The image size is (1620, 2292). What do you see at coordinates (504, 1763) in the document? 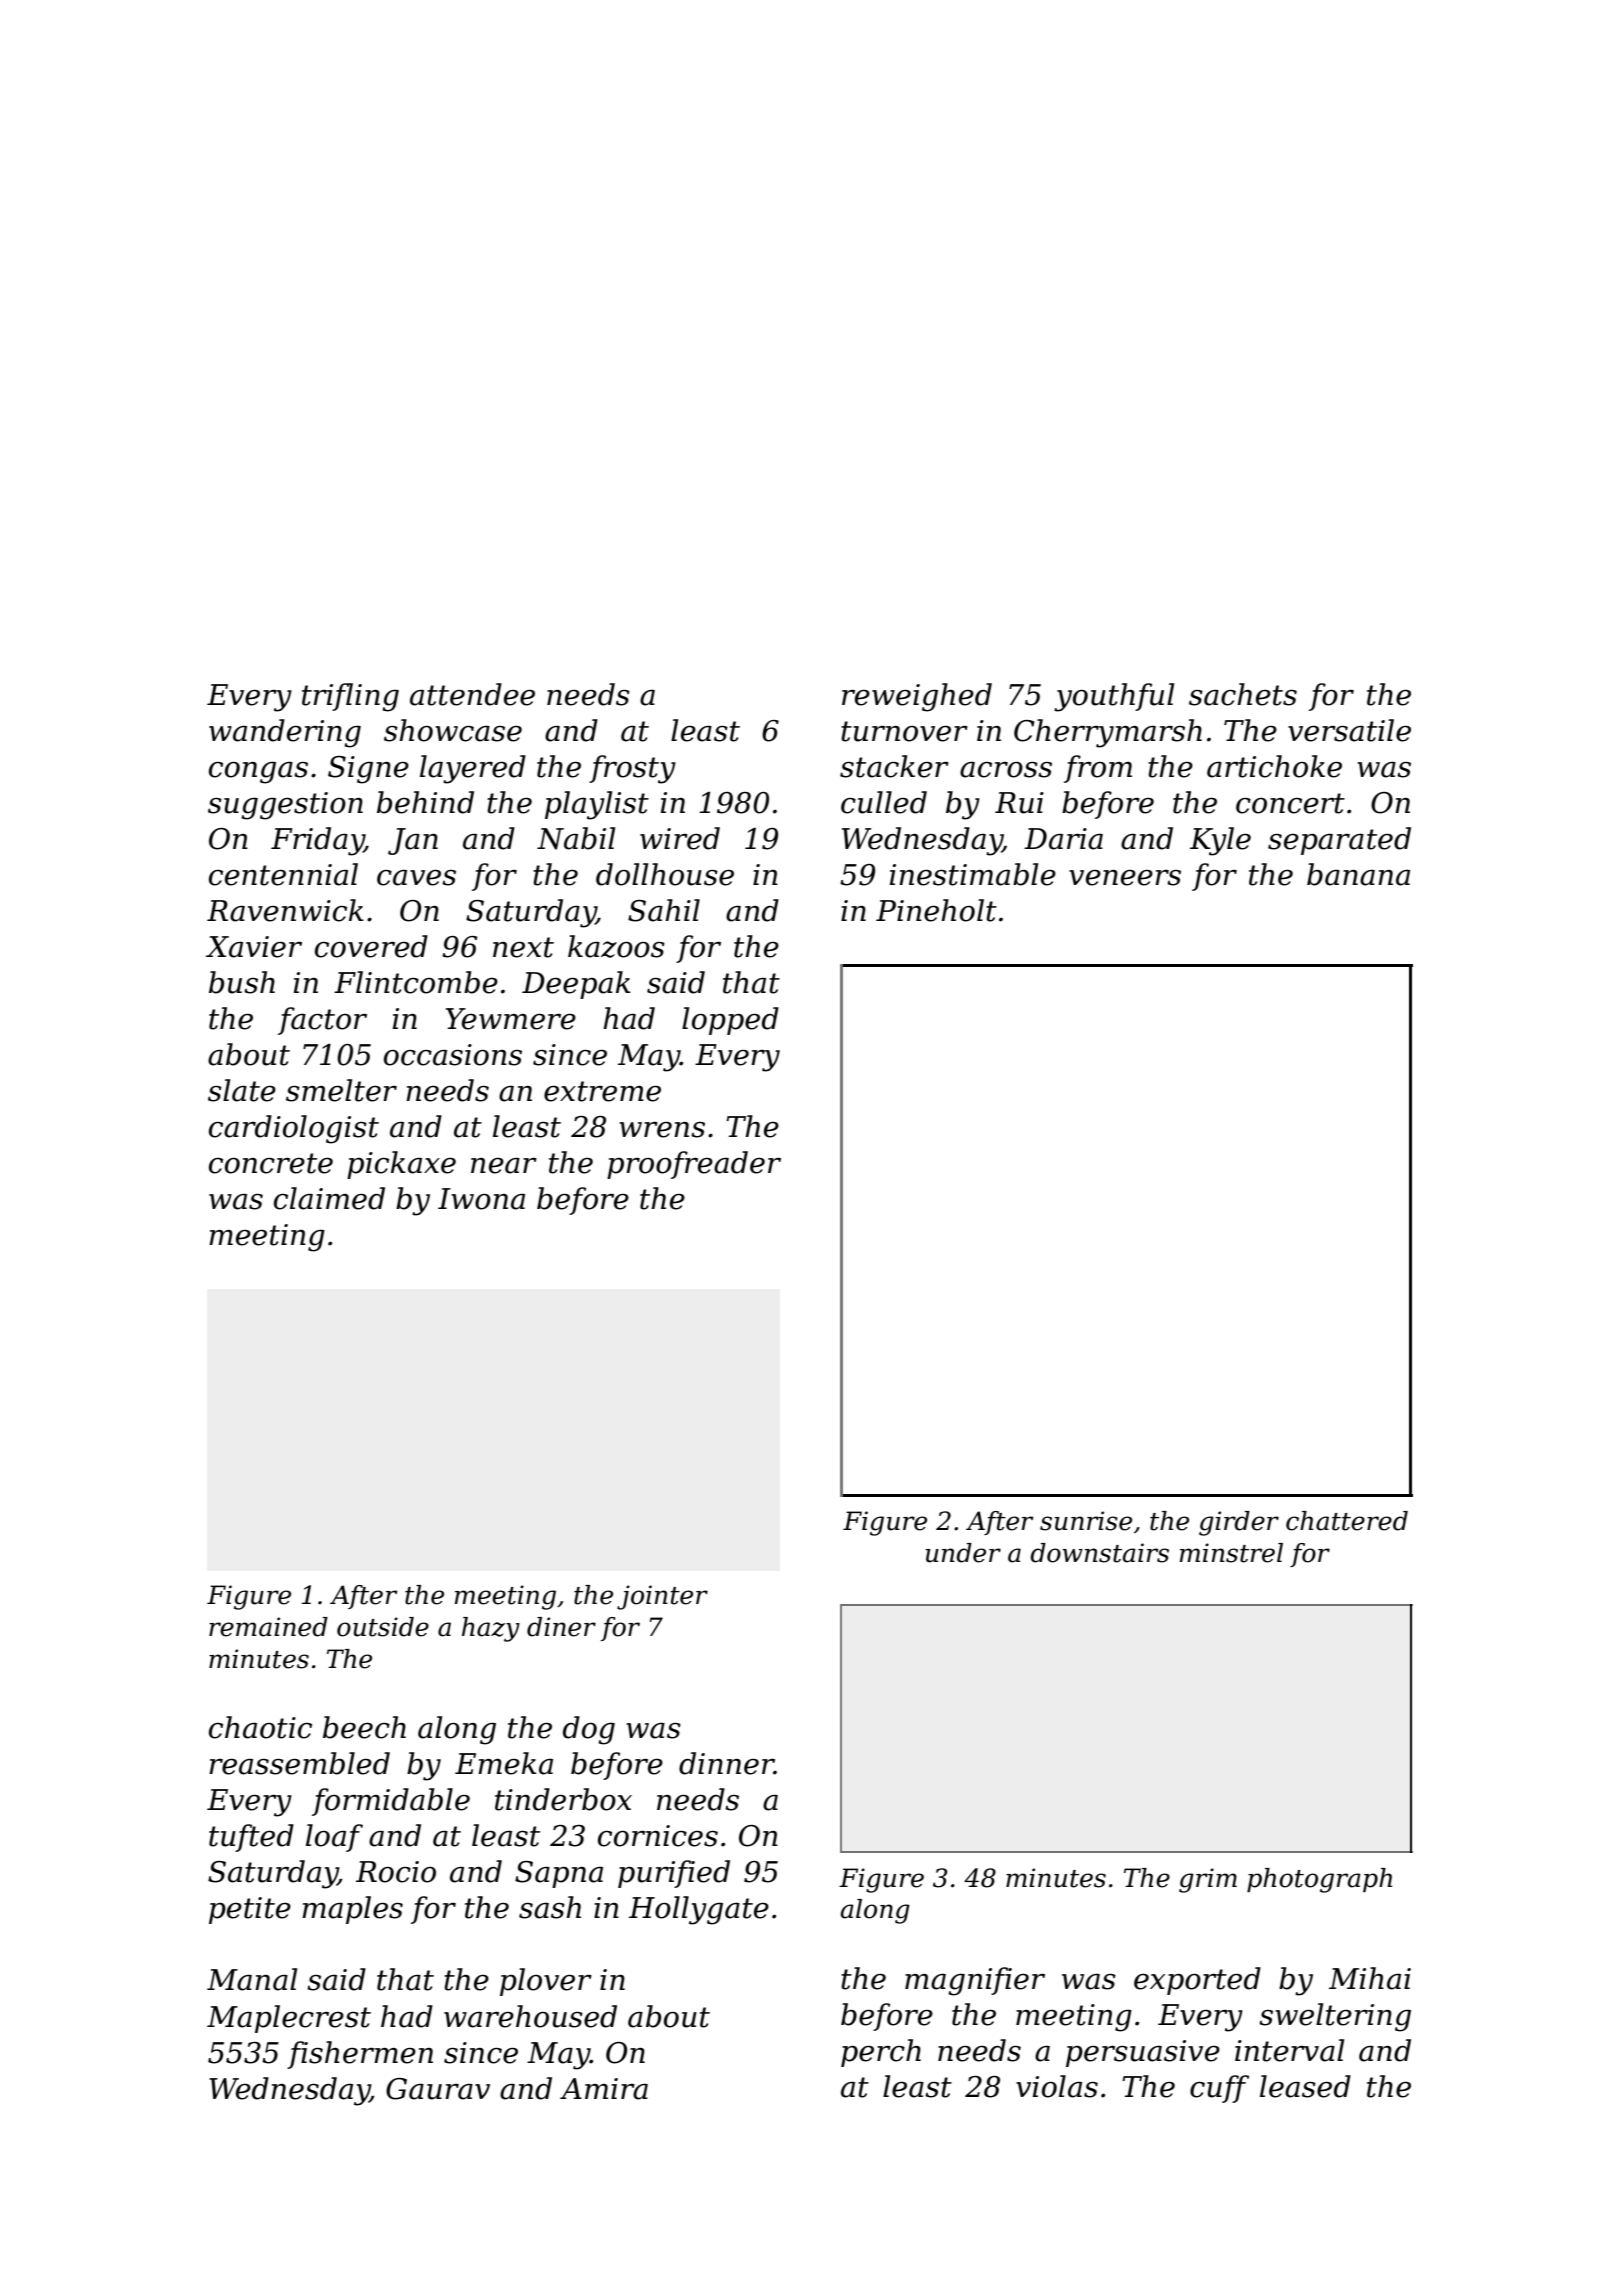
I see `Emeka` at bounding box center [504, 1763].
